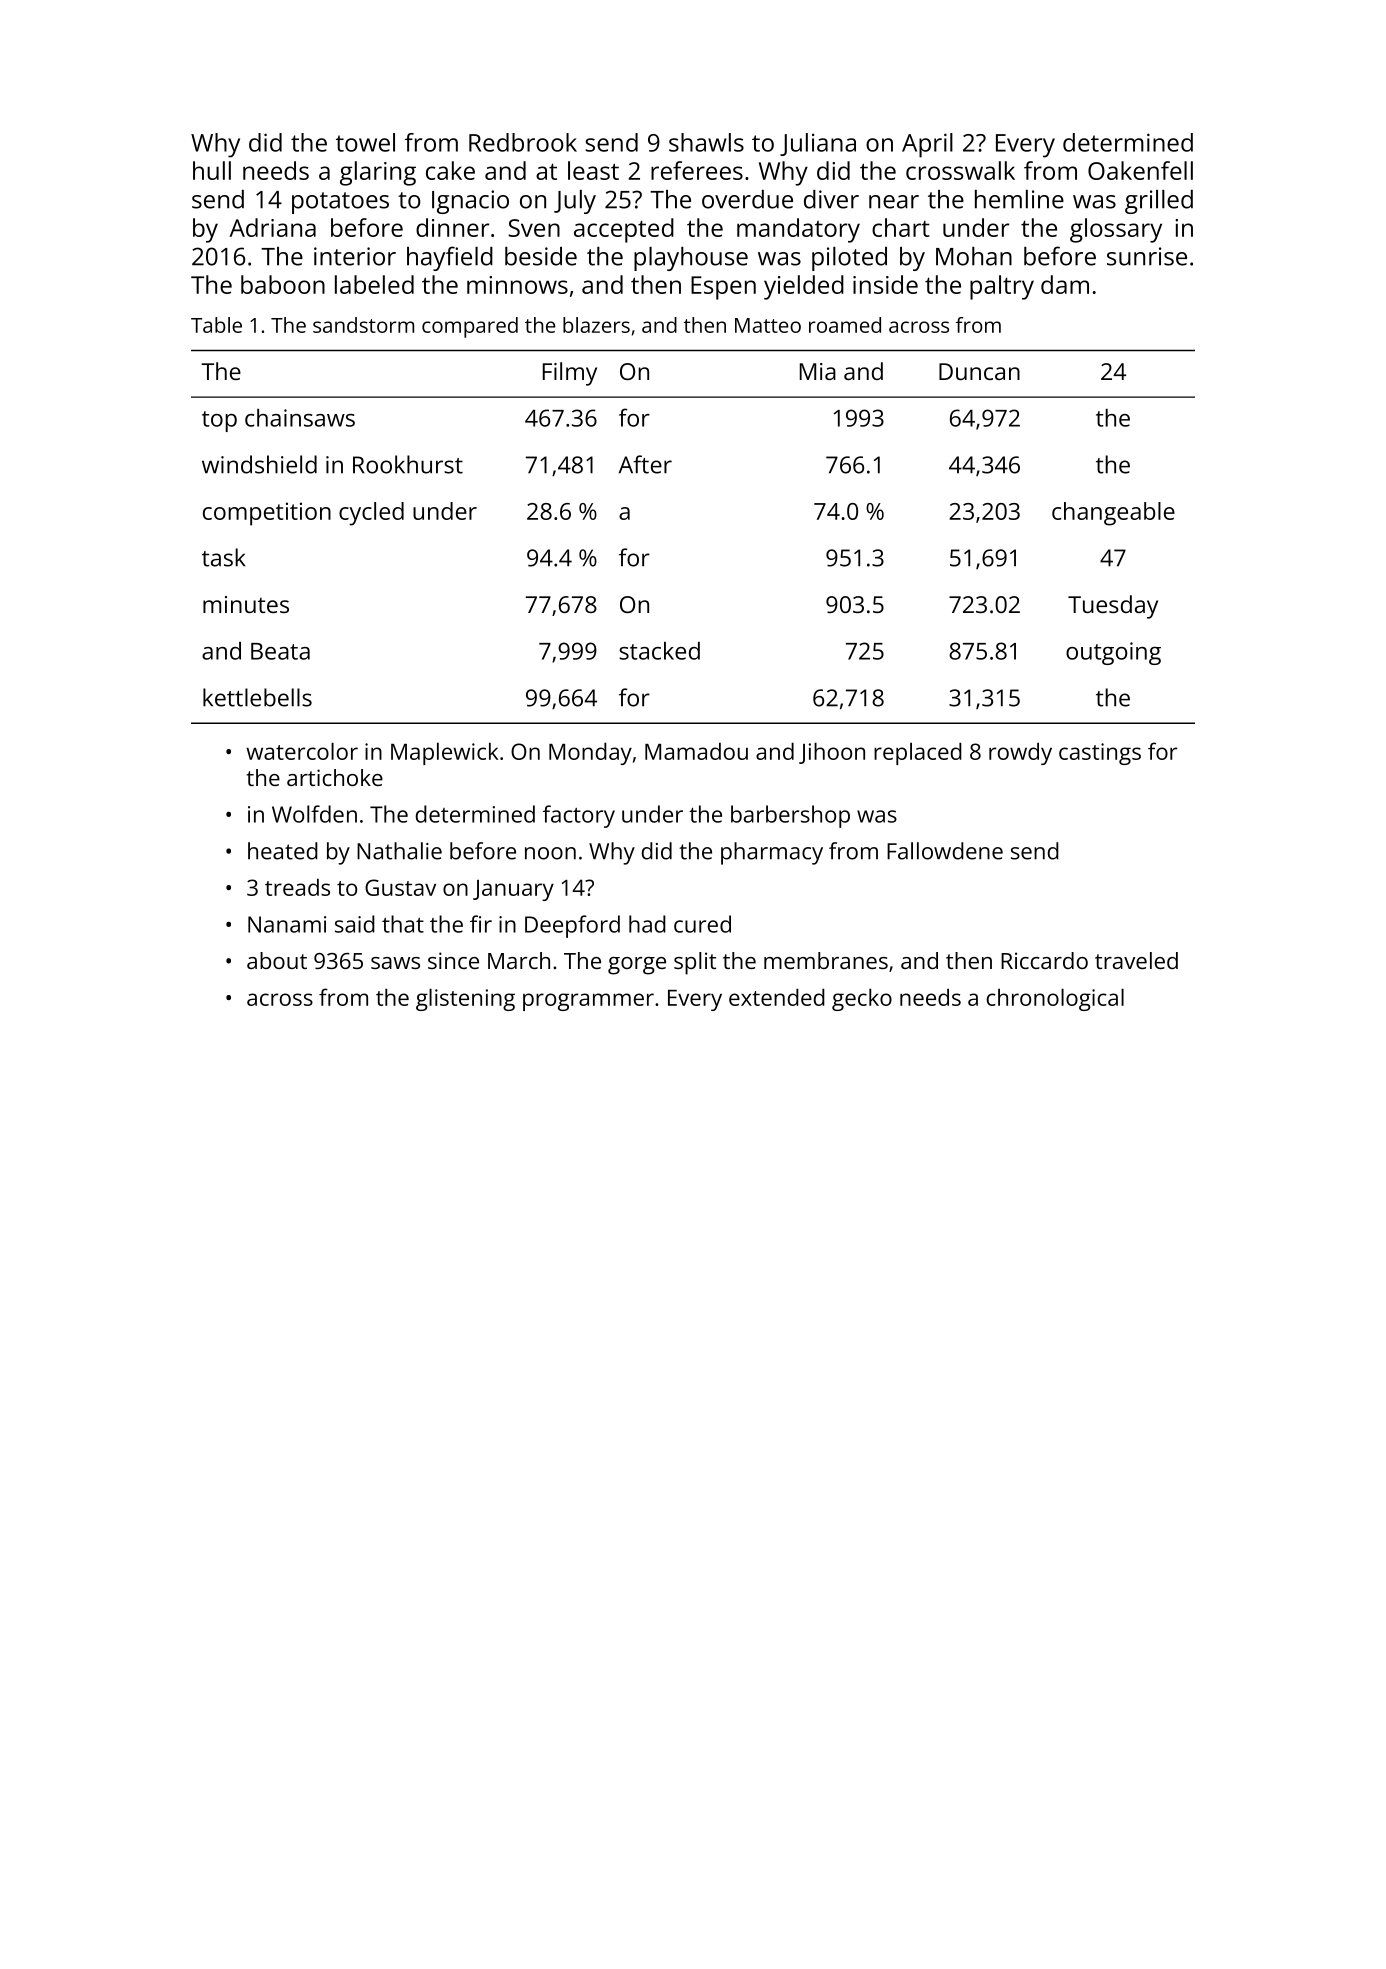  What do you see at coordinates (302, 751) in the image?
I see `watercolor` at bounding box center [302, 751].
